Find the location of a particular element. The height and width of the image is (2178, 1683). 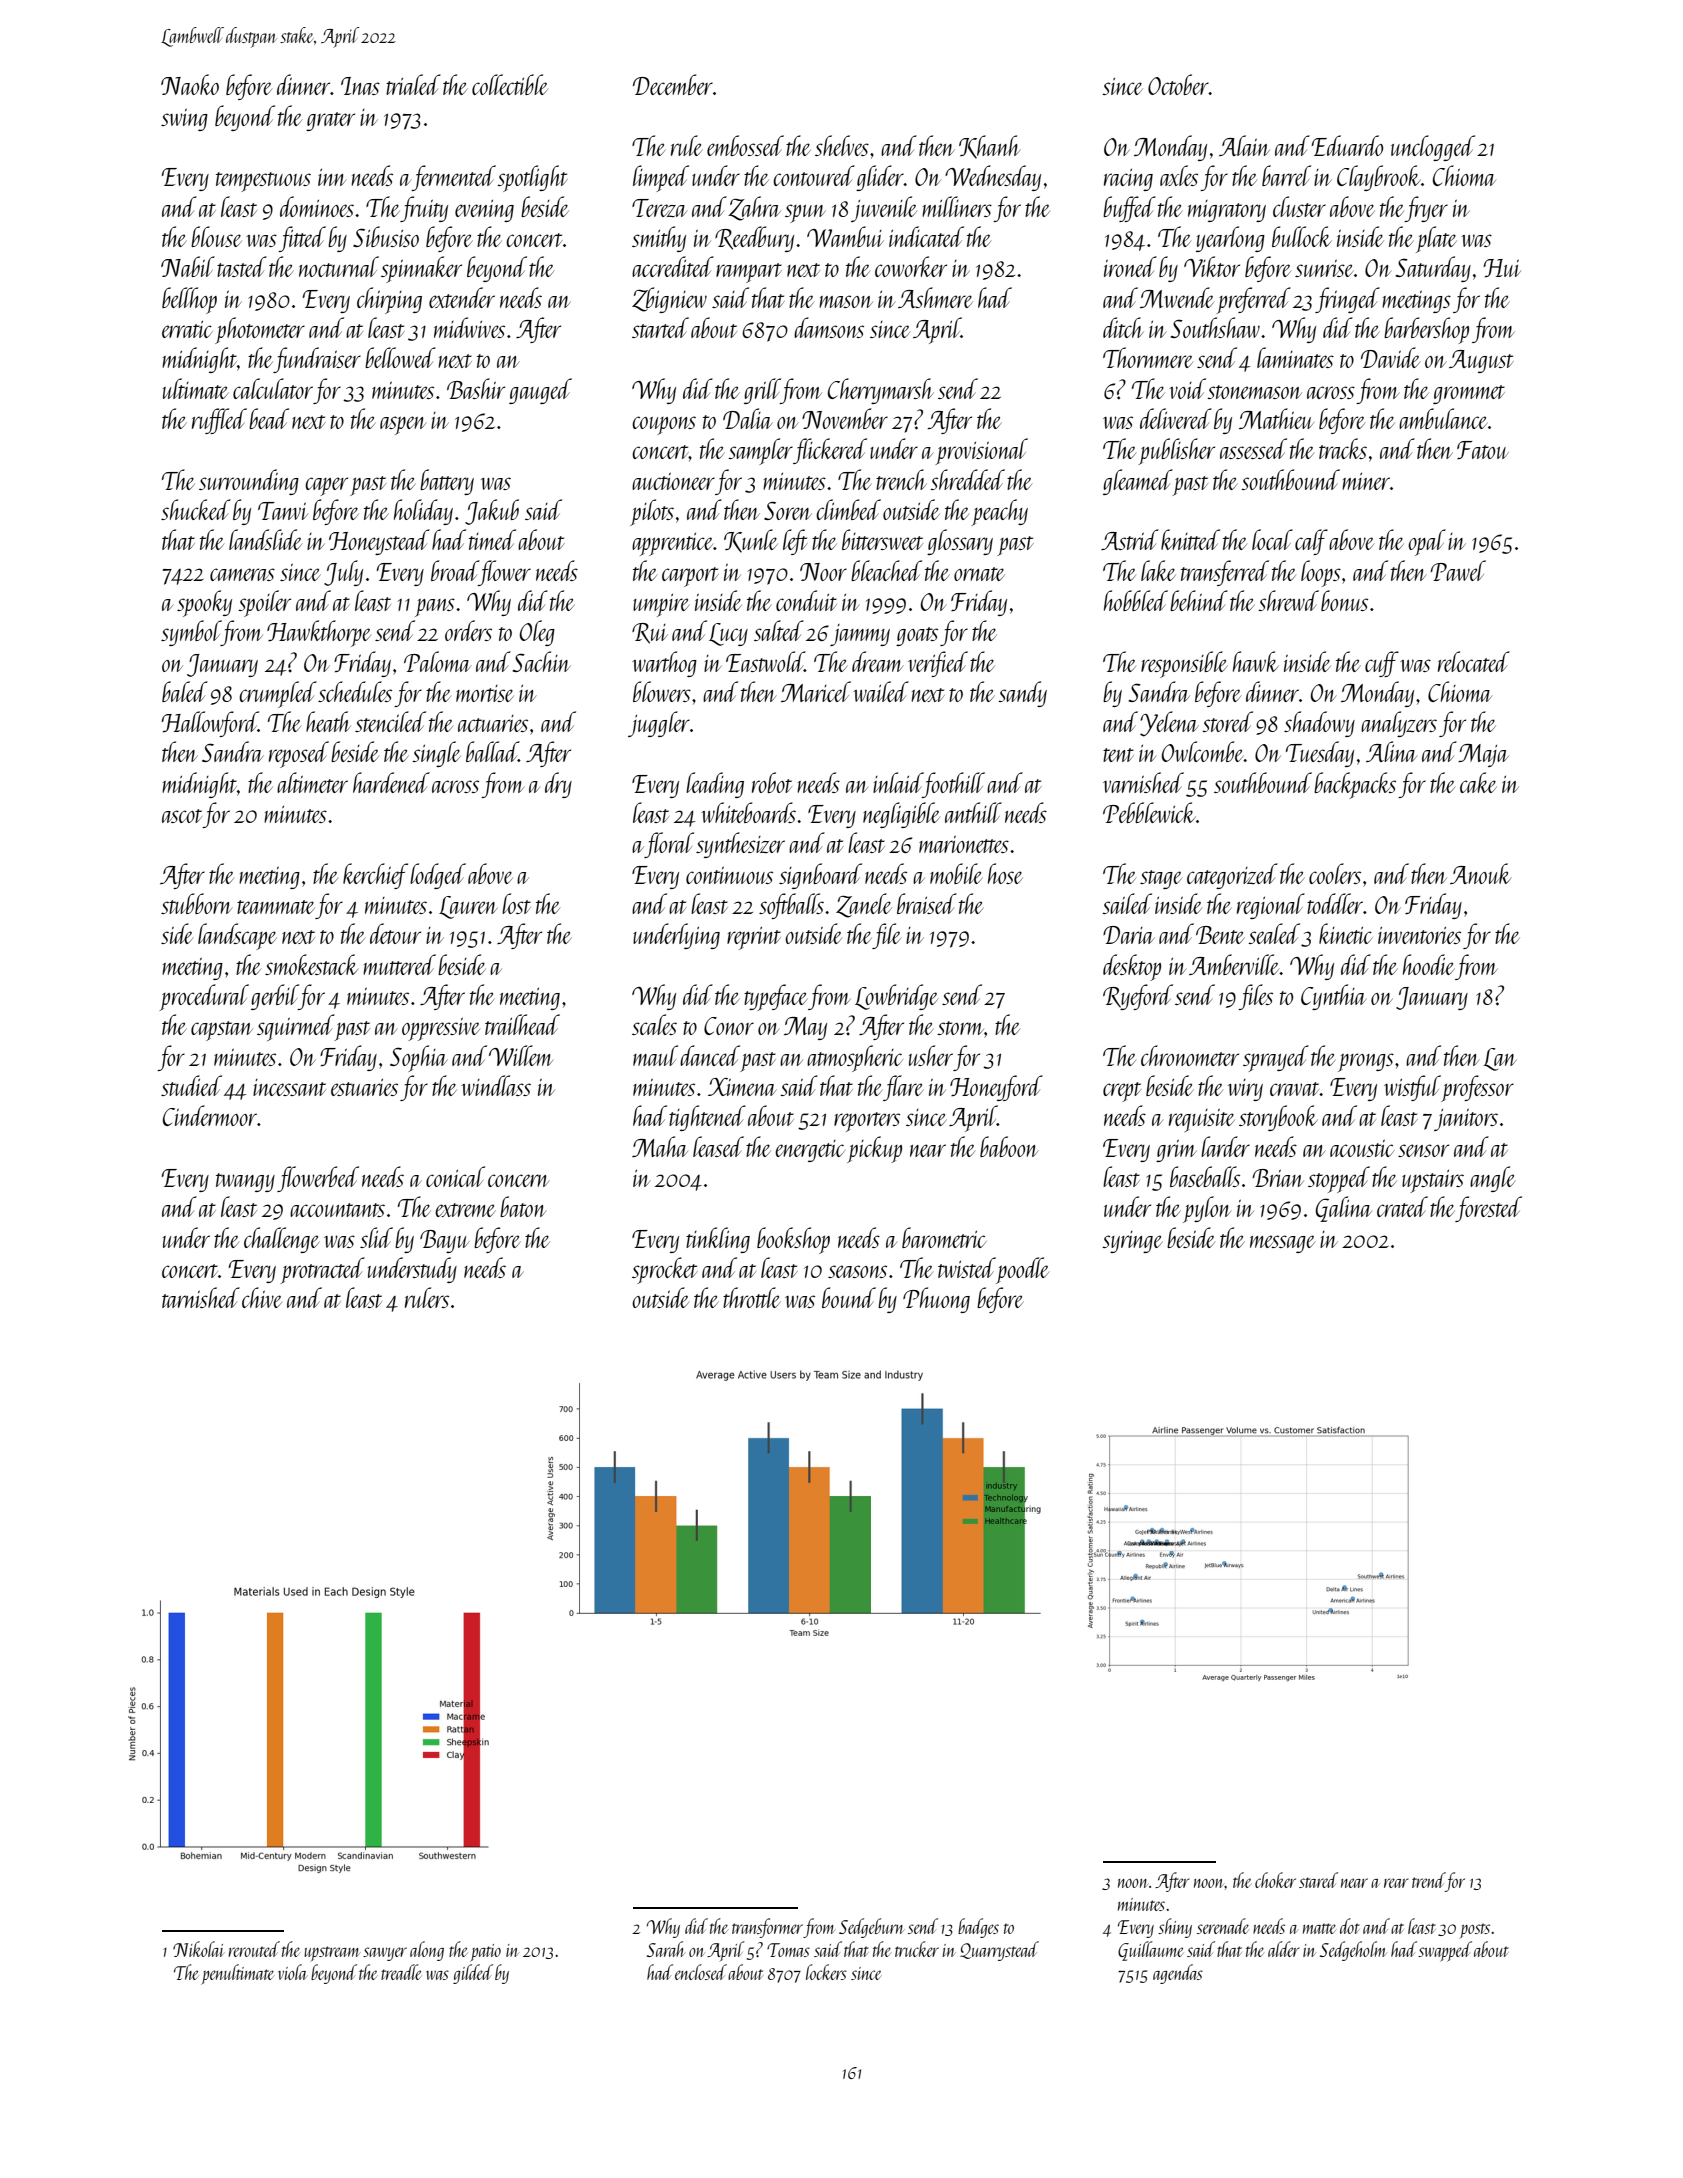

bookshop is located at coordinates (793, 1240).
